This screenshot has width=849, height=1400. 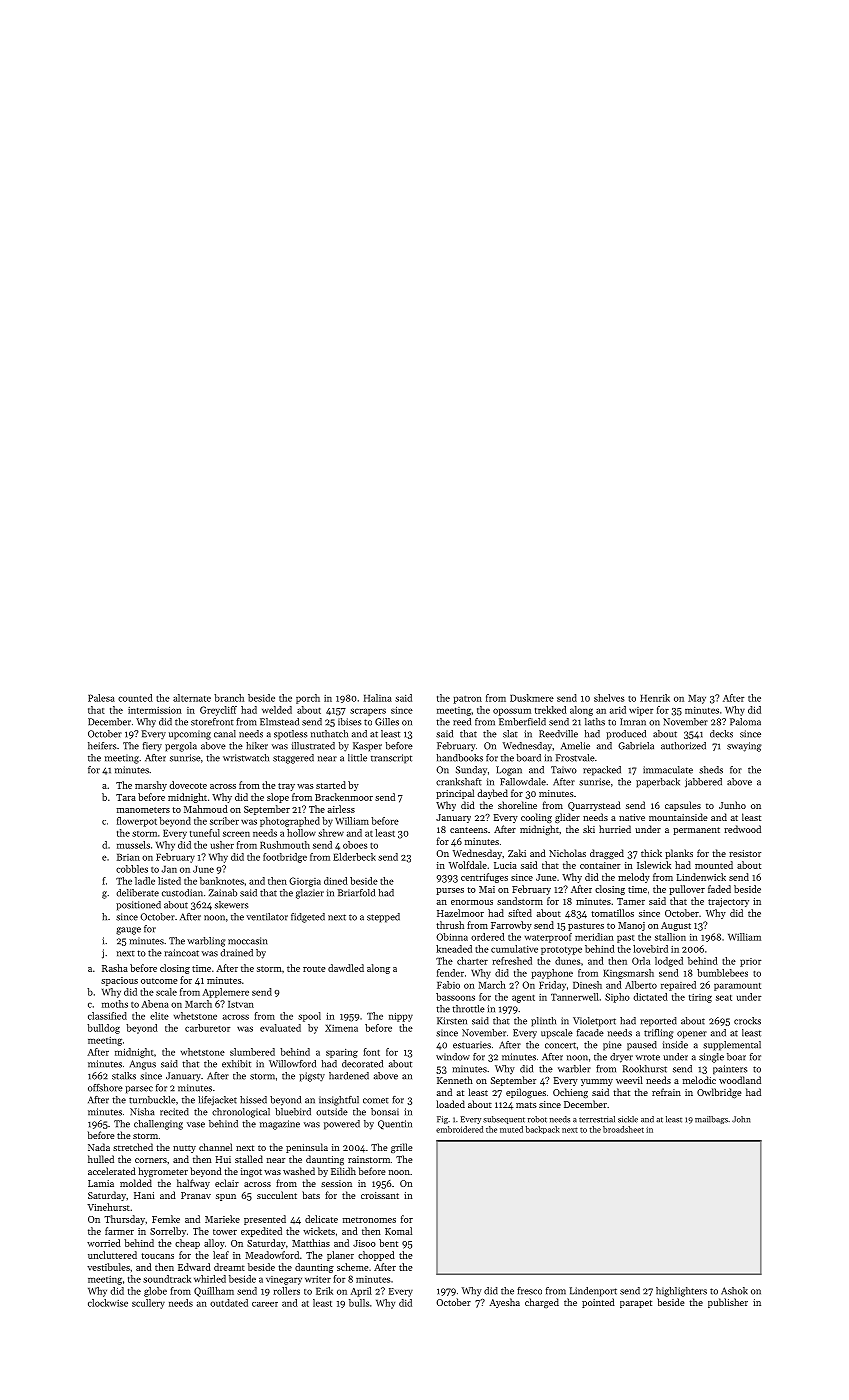 I want to click on Ayesha, so click(x=504, y=1303).
